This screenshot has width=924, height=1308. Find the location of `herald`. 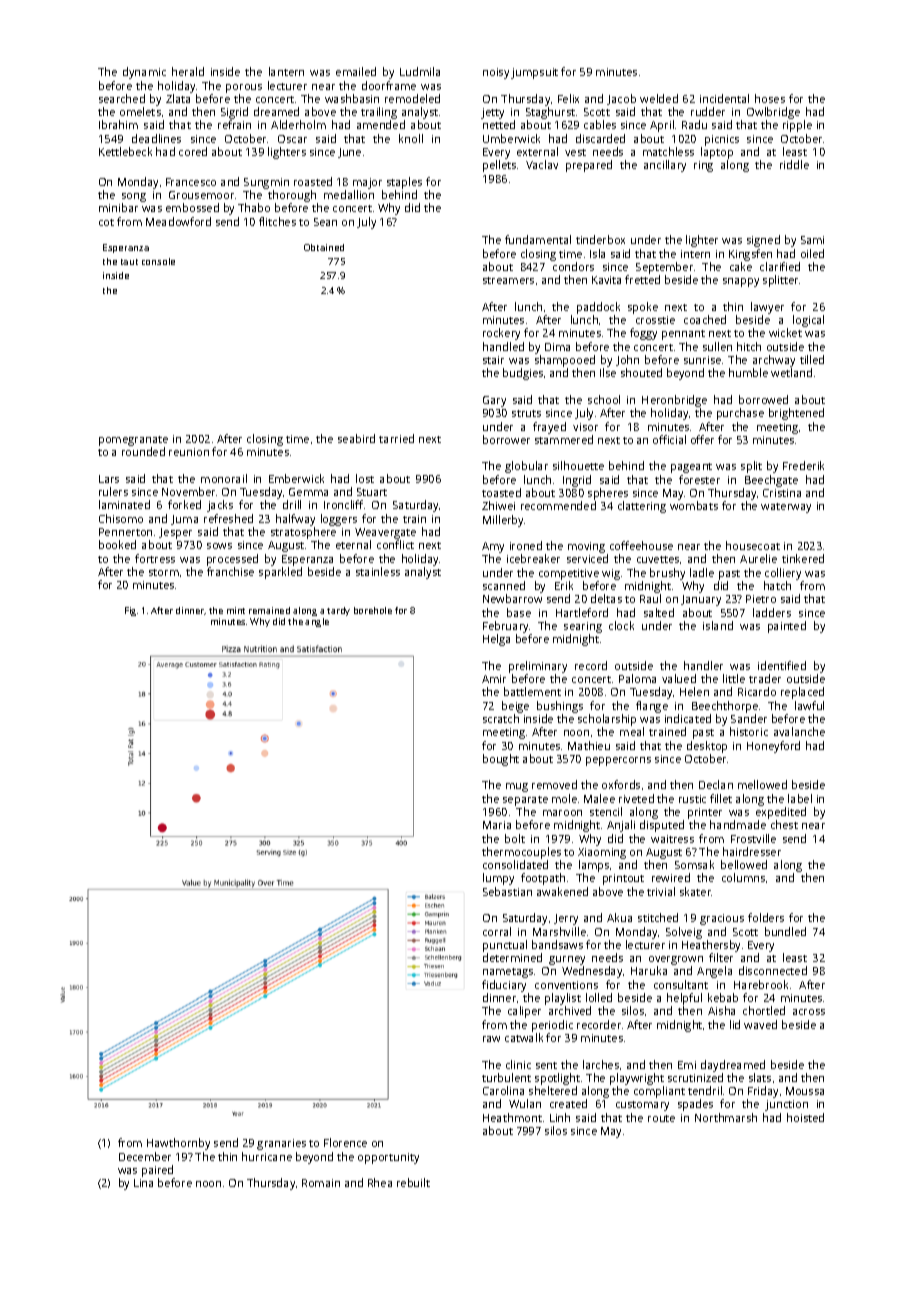

herald is located at coordinates (188, 71).
